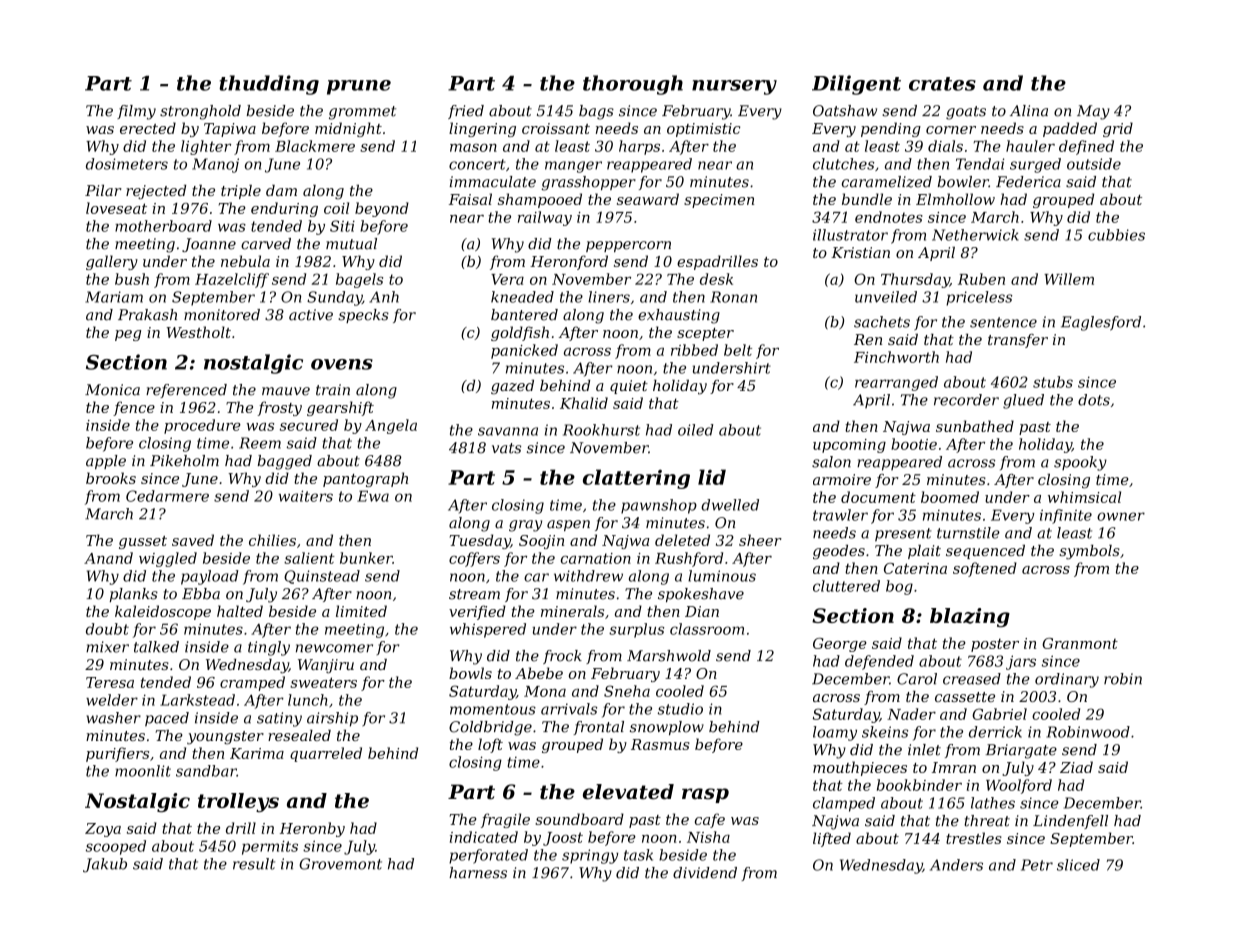  Describe the element at coordinates (734, 87) in the image. I see `nursery` at that location.
